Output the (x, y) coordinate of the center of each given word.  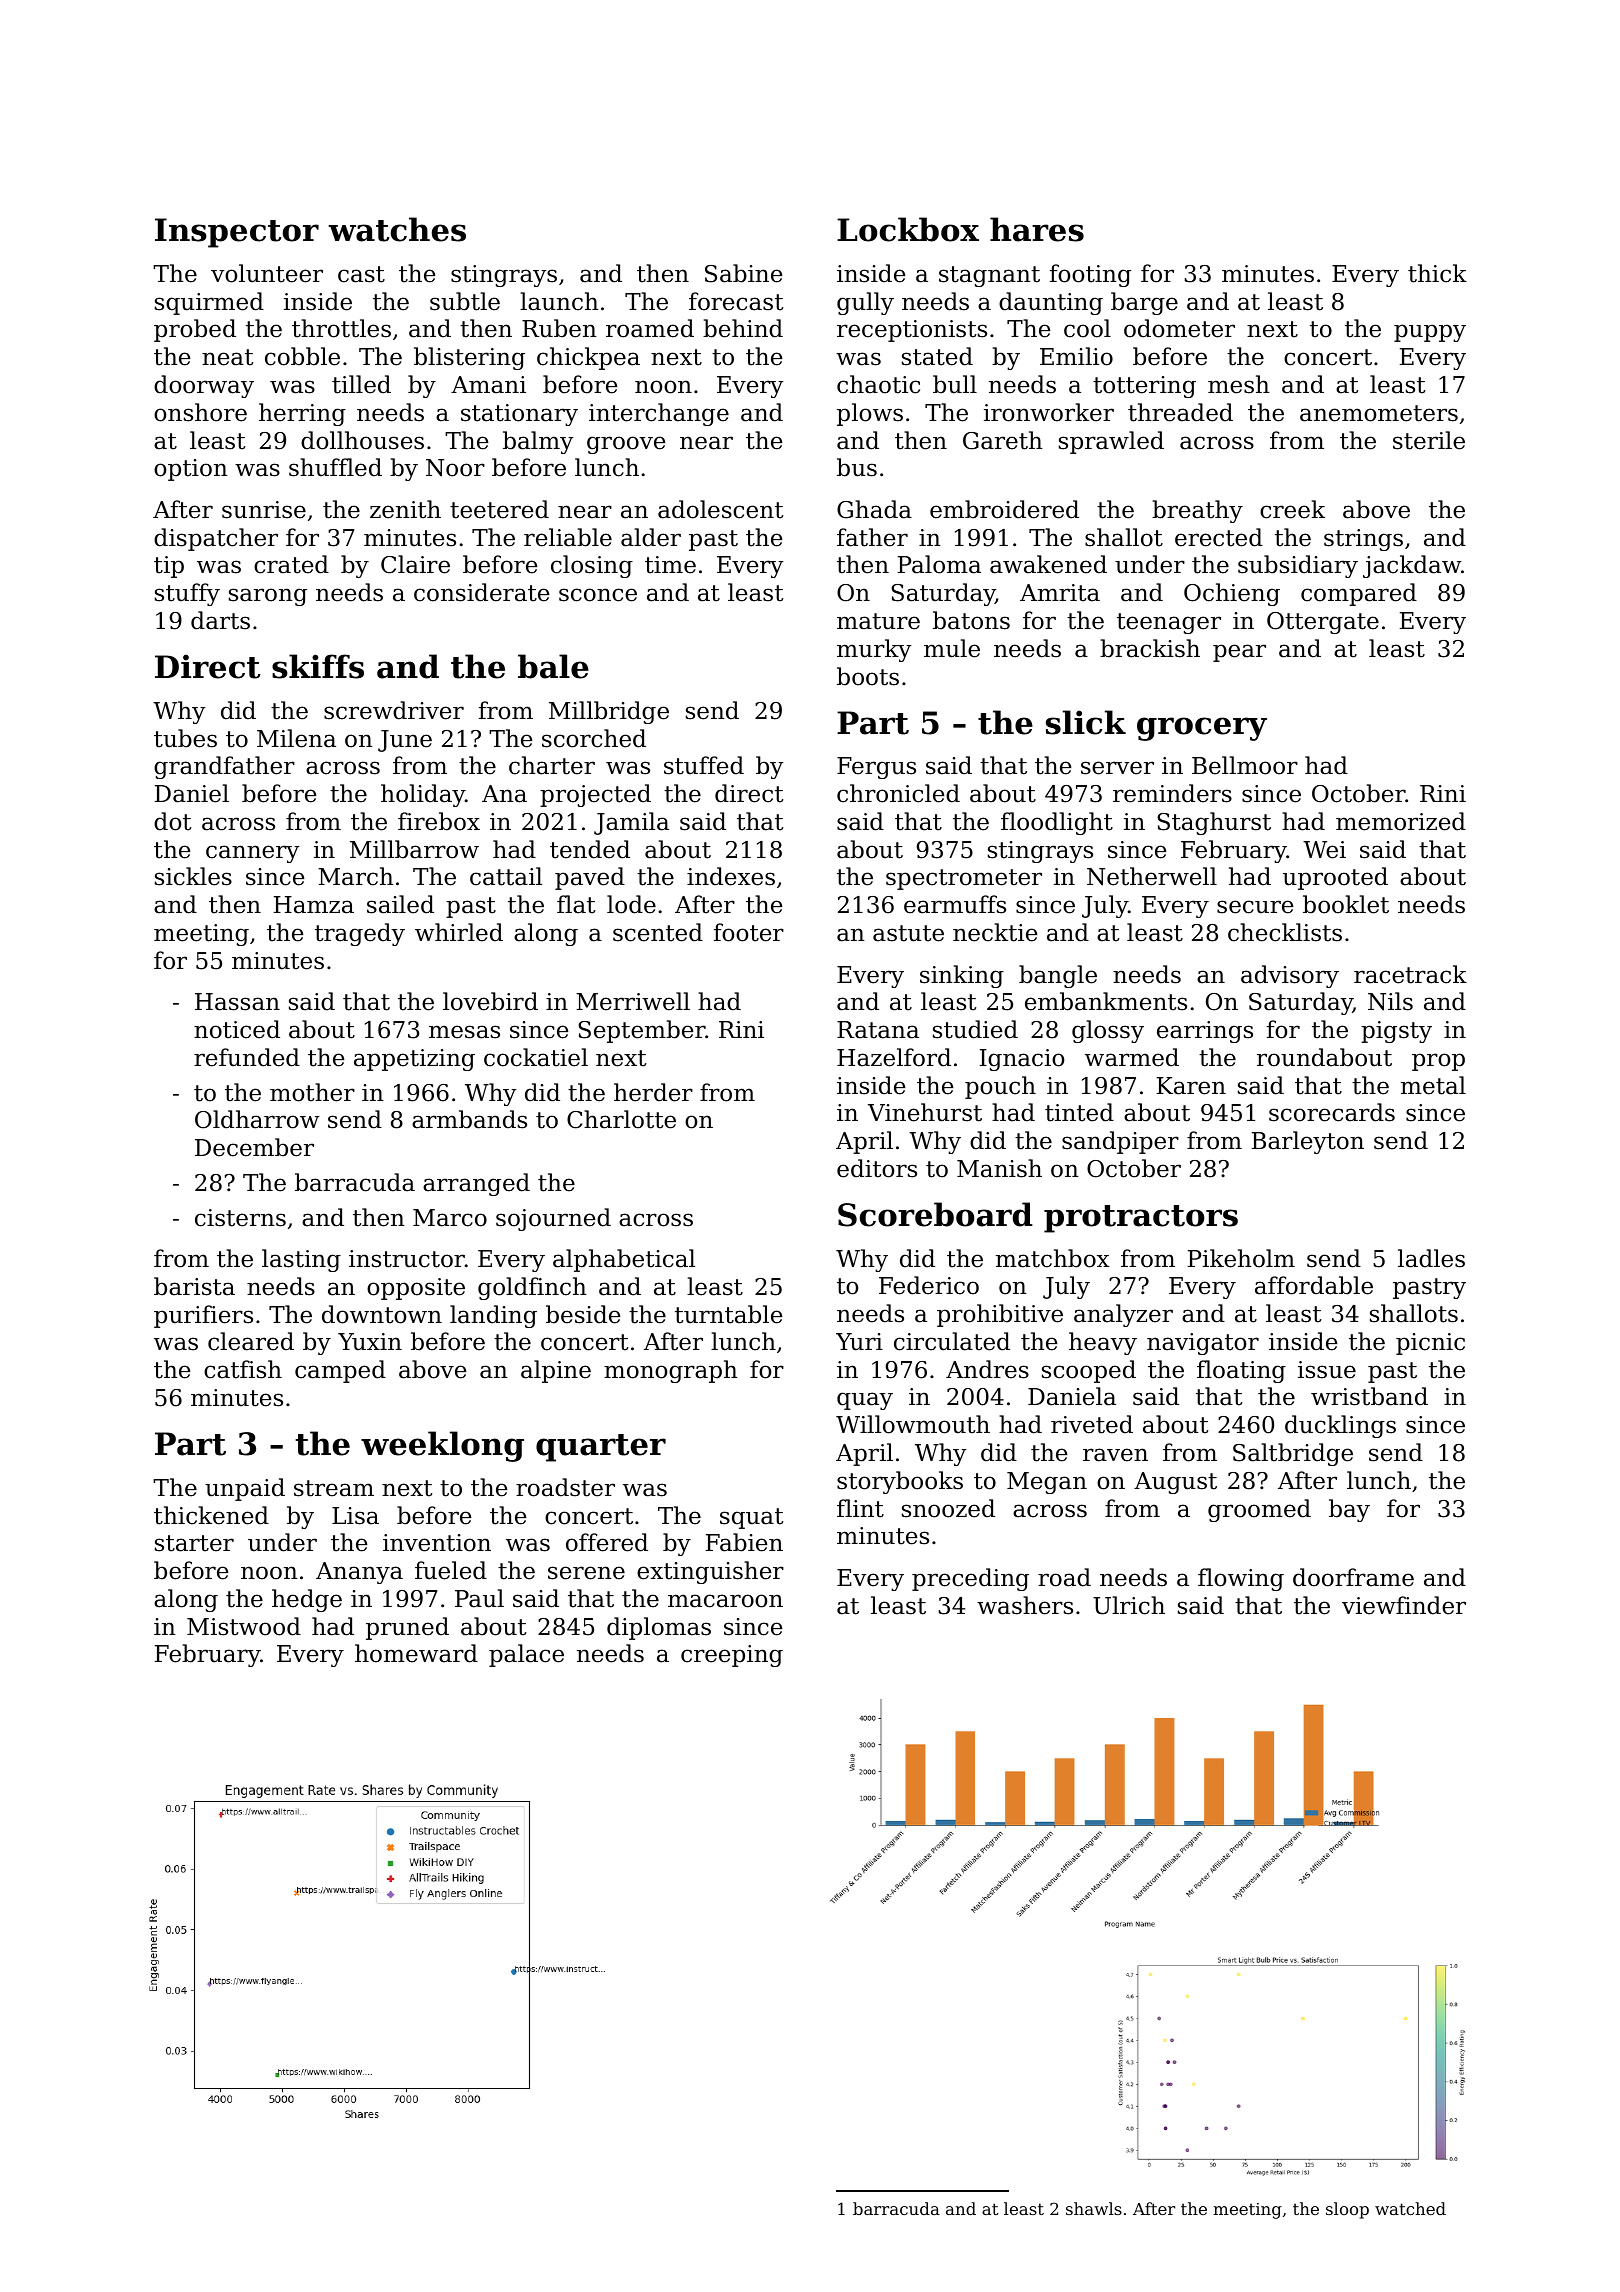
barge (1144, 303)
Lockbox (908, 229)
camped (340, 1371)
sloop (1347, 2210)
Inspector (237, 233)
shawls (1094, 2208)
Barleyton (1308, 1142)
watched (1410, 2208)
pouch (1000, 1087)
